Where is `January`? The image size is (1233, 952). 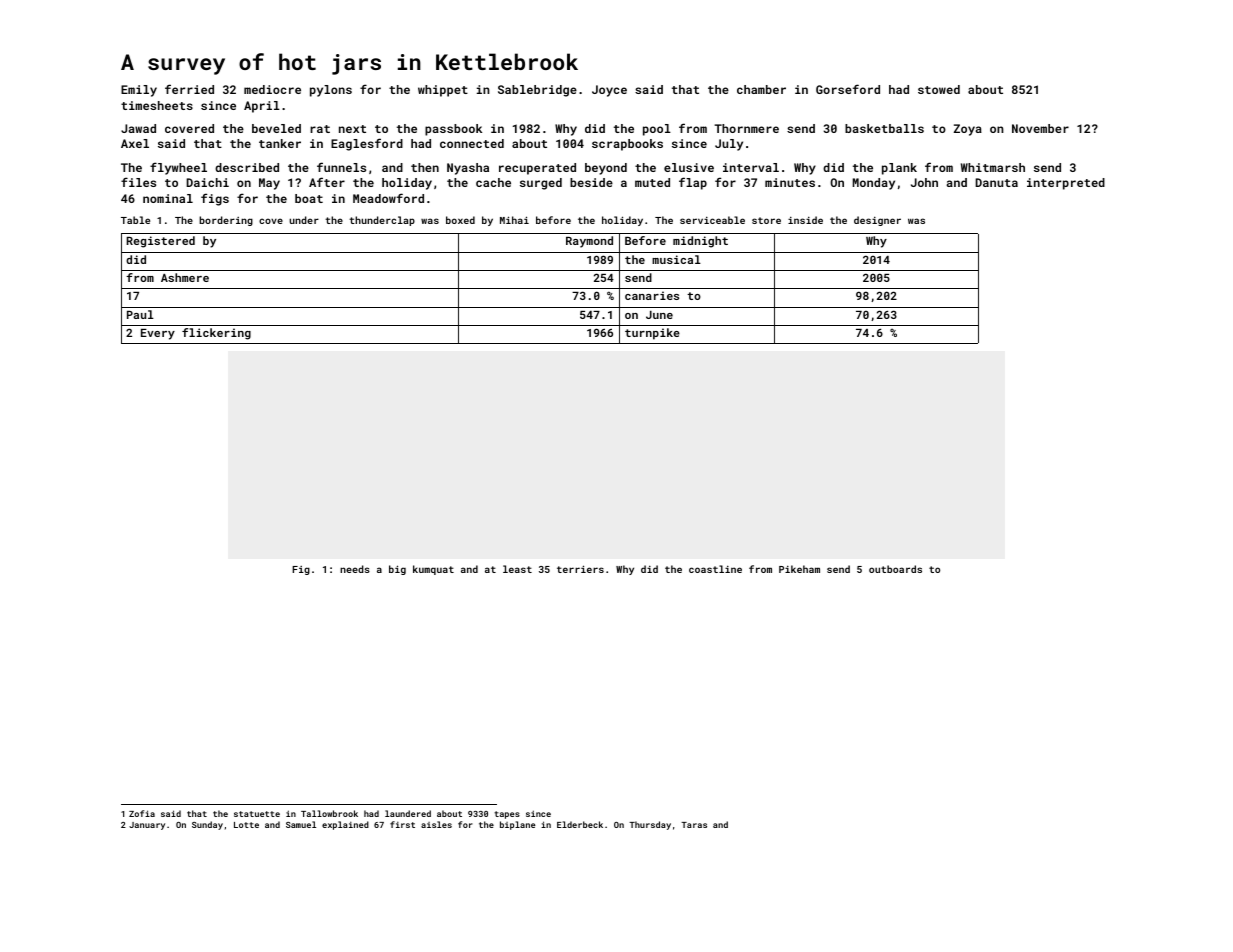
January is located at coordinates (147, 826).
